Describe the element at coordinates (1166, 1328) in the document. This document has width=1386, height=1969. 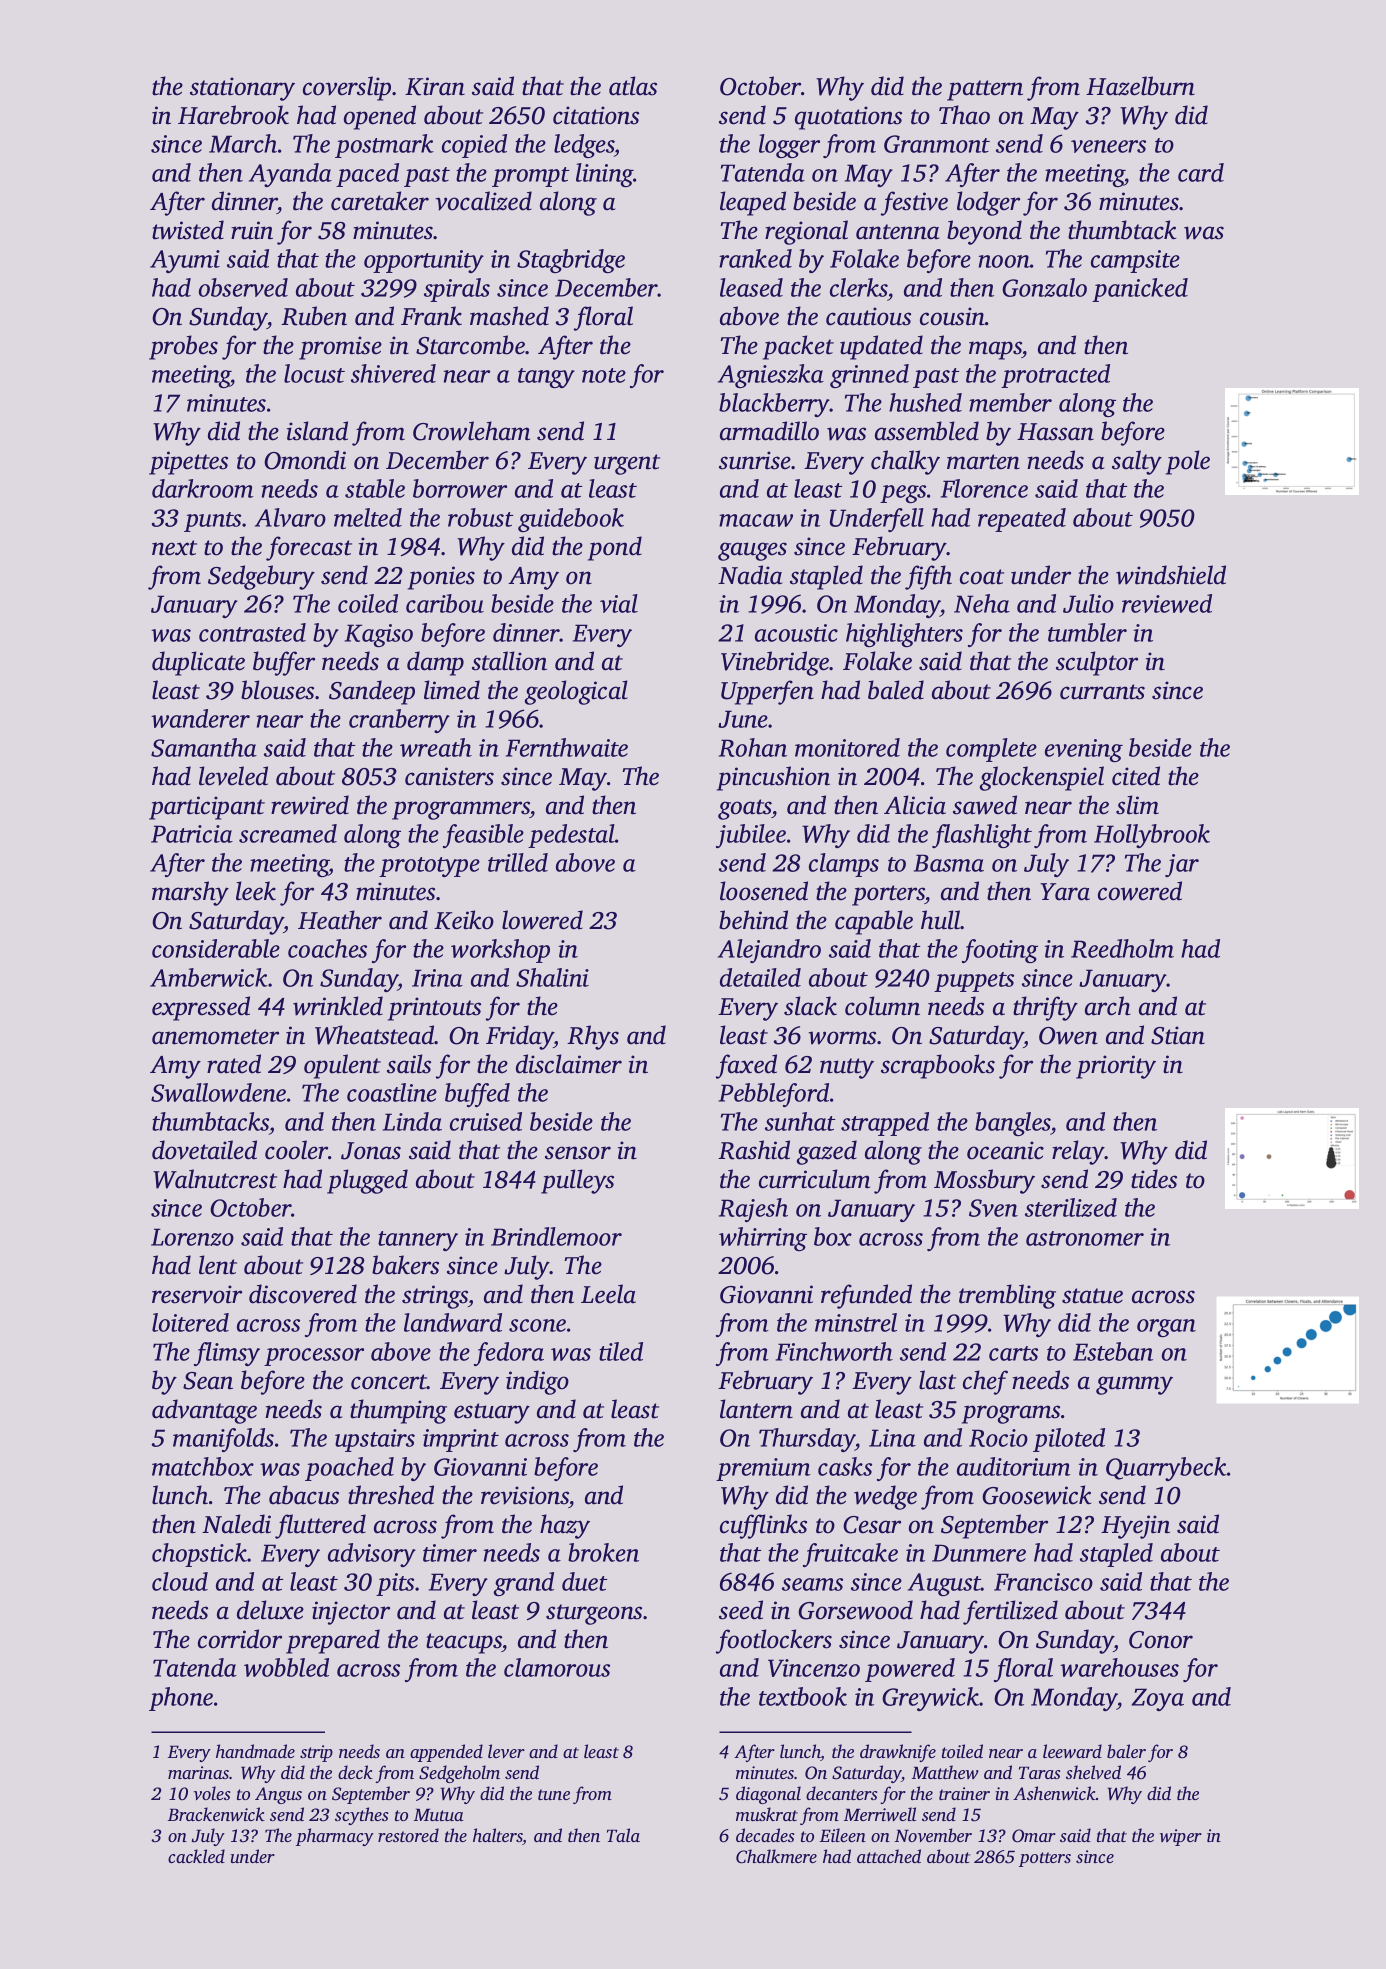
I see `organ` at that location.
